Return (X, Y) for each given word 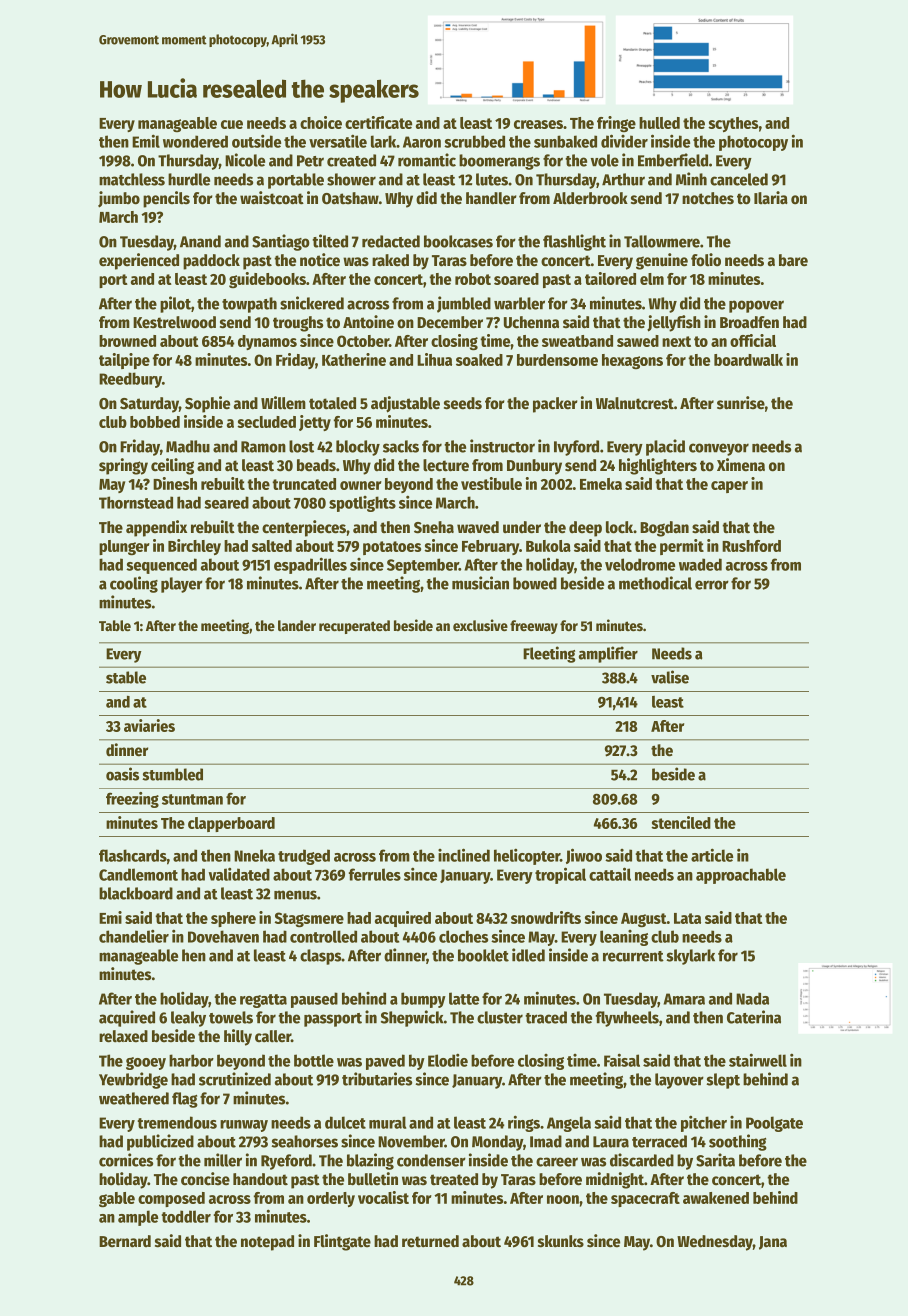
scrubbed (474, 141)
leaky (188, 1019)
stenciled (681, 822)
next (676, 341)
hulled (659, 123)
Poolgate (774, 1124)
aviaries (149, 725)
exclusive (480, 625)
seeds (463, 403)
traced (546, 1017)
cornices (126, 1160)
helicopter (527, 856)
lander (297, 625)
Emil (146, 141)
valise (670, 677)
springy (123, 466)
